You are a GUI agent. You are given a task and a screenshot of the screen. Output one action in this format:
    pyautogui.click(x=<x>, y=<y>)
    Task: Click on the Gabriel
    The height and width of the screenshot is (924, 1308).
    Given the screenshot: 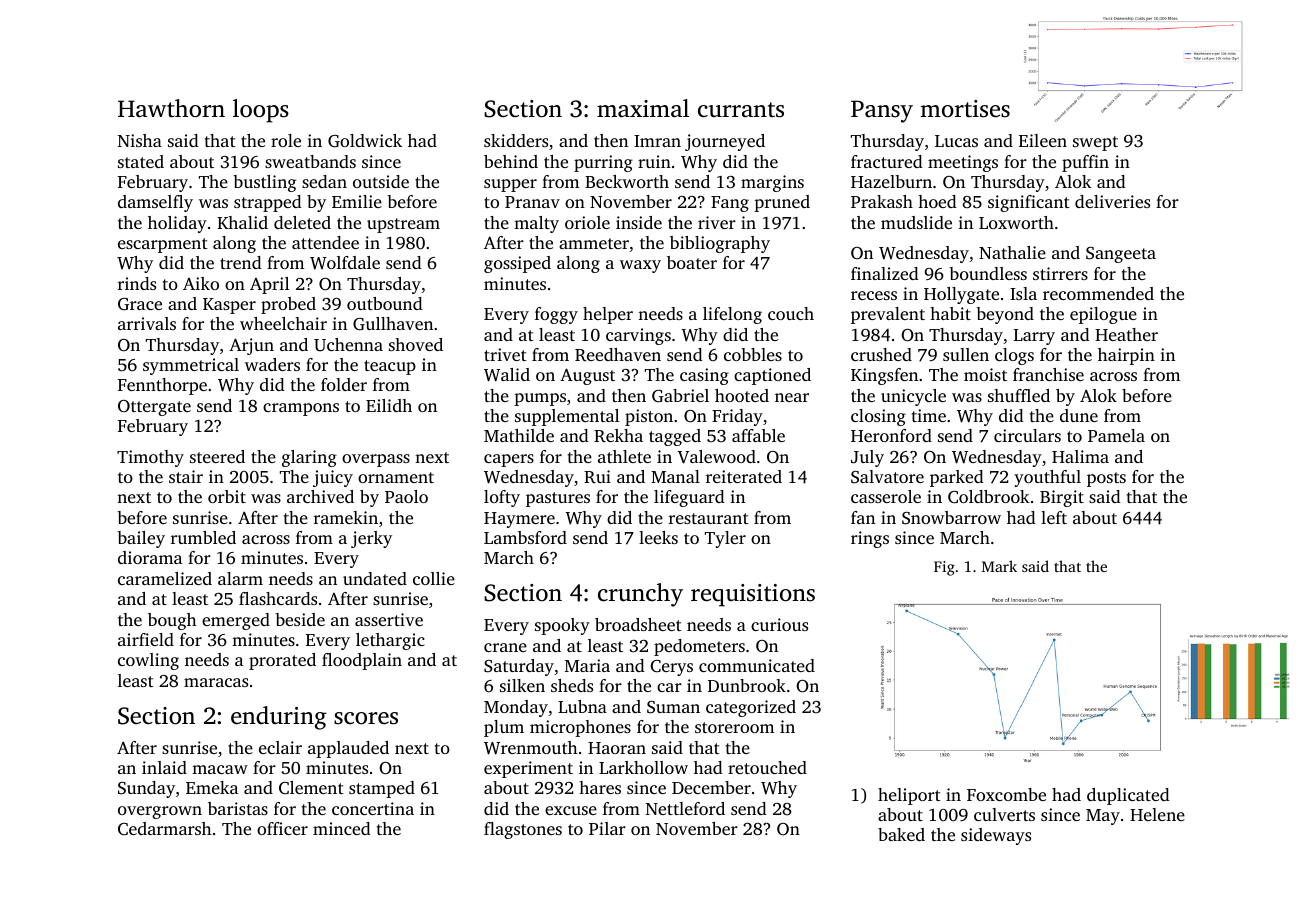 What is the action you would take?
    pyautogui.click(x=680, y=396)
